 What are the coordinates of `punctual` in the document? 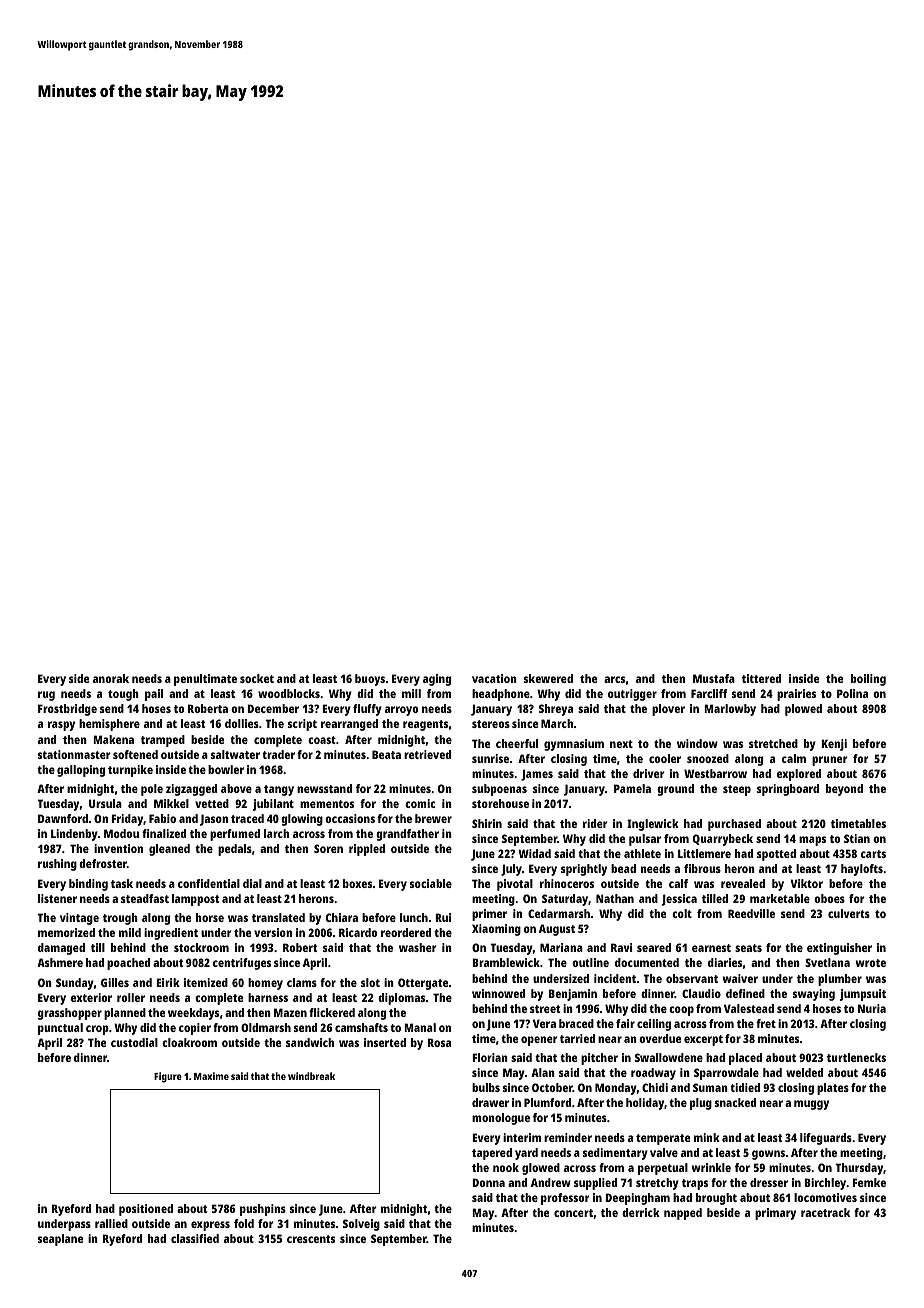 It's located at (60, 1029).
